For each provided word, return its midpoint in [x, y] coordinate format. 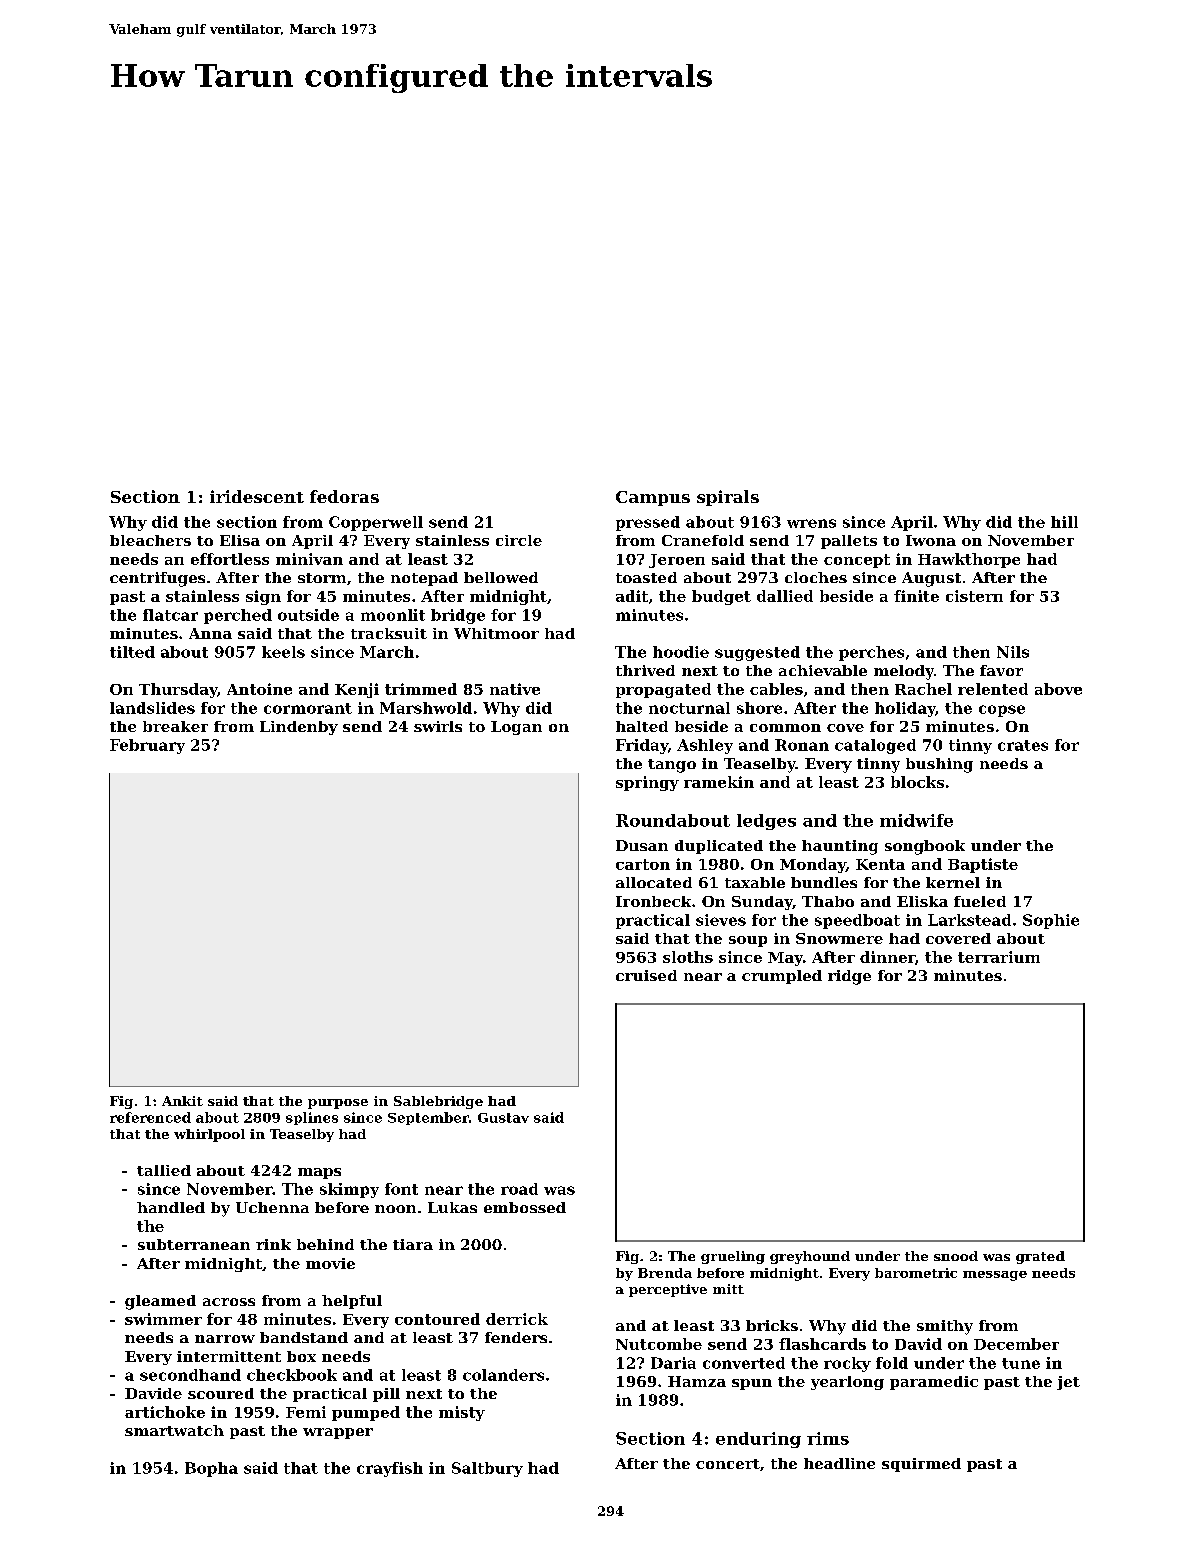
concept [857, 561]
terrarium [999, 957]
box [301, 1356]
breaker [175, 726]
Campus [653, 498]
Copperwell [376, 523]
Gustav [503, 1118]
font [401, 1189]
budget [721, 597]
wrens [811, 523]
